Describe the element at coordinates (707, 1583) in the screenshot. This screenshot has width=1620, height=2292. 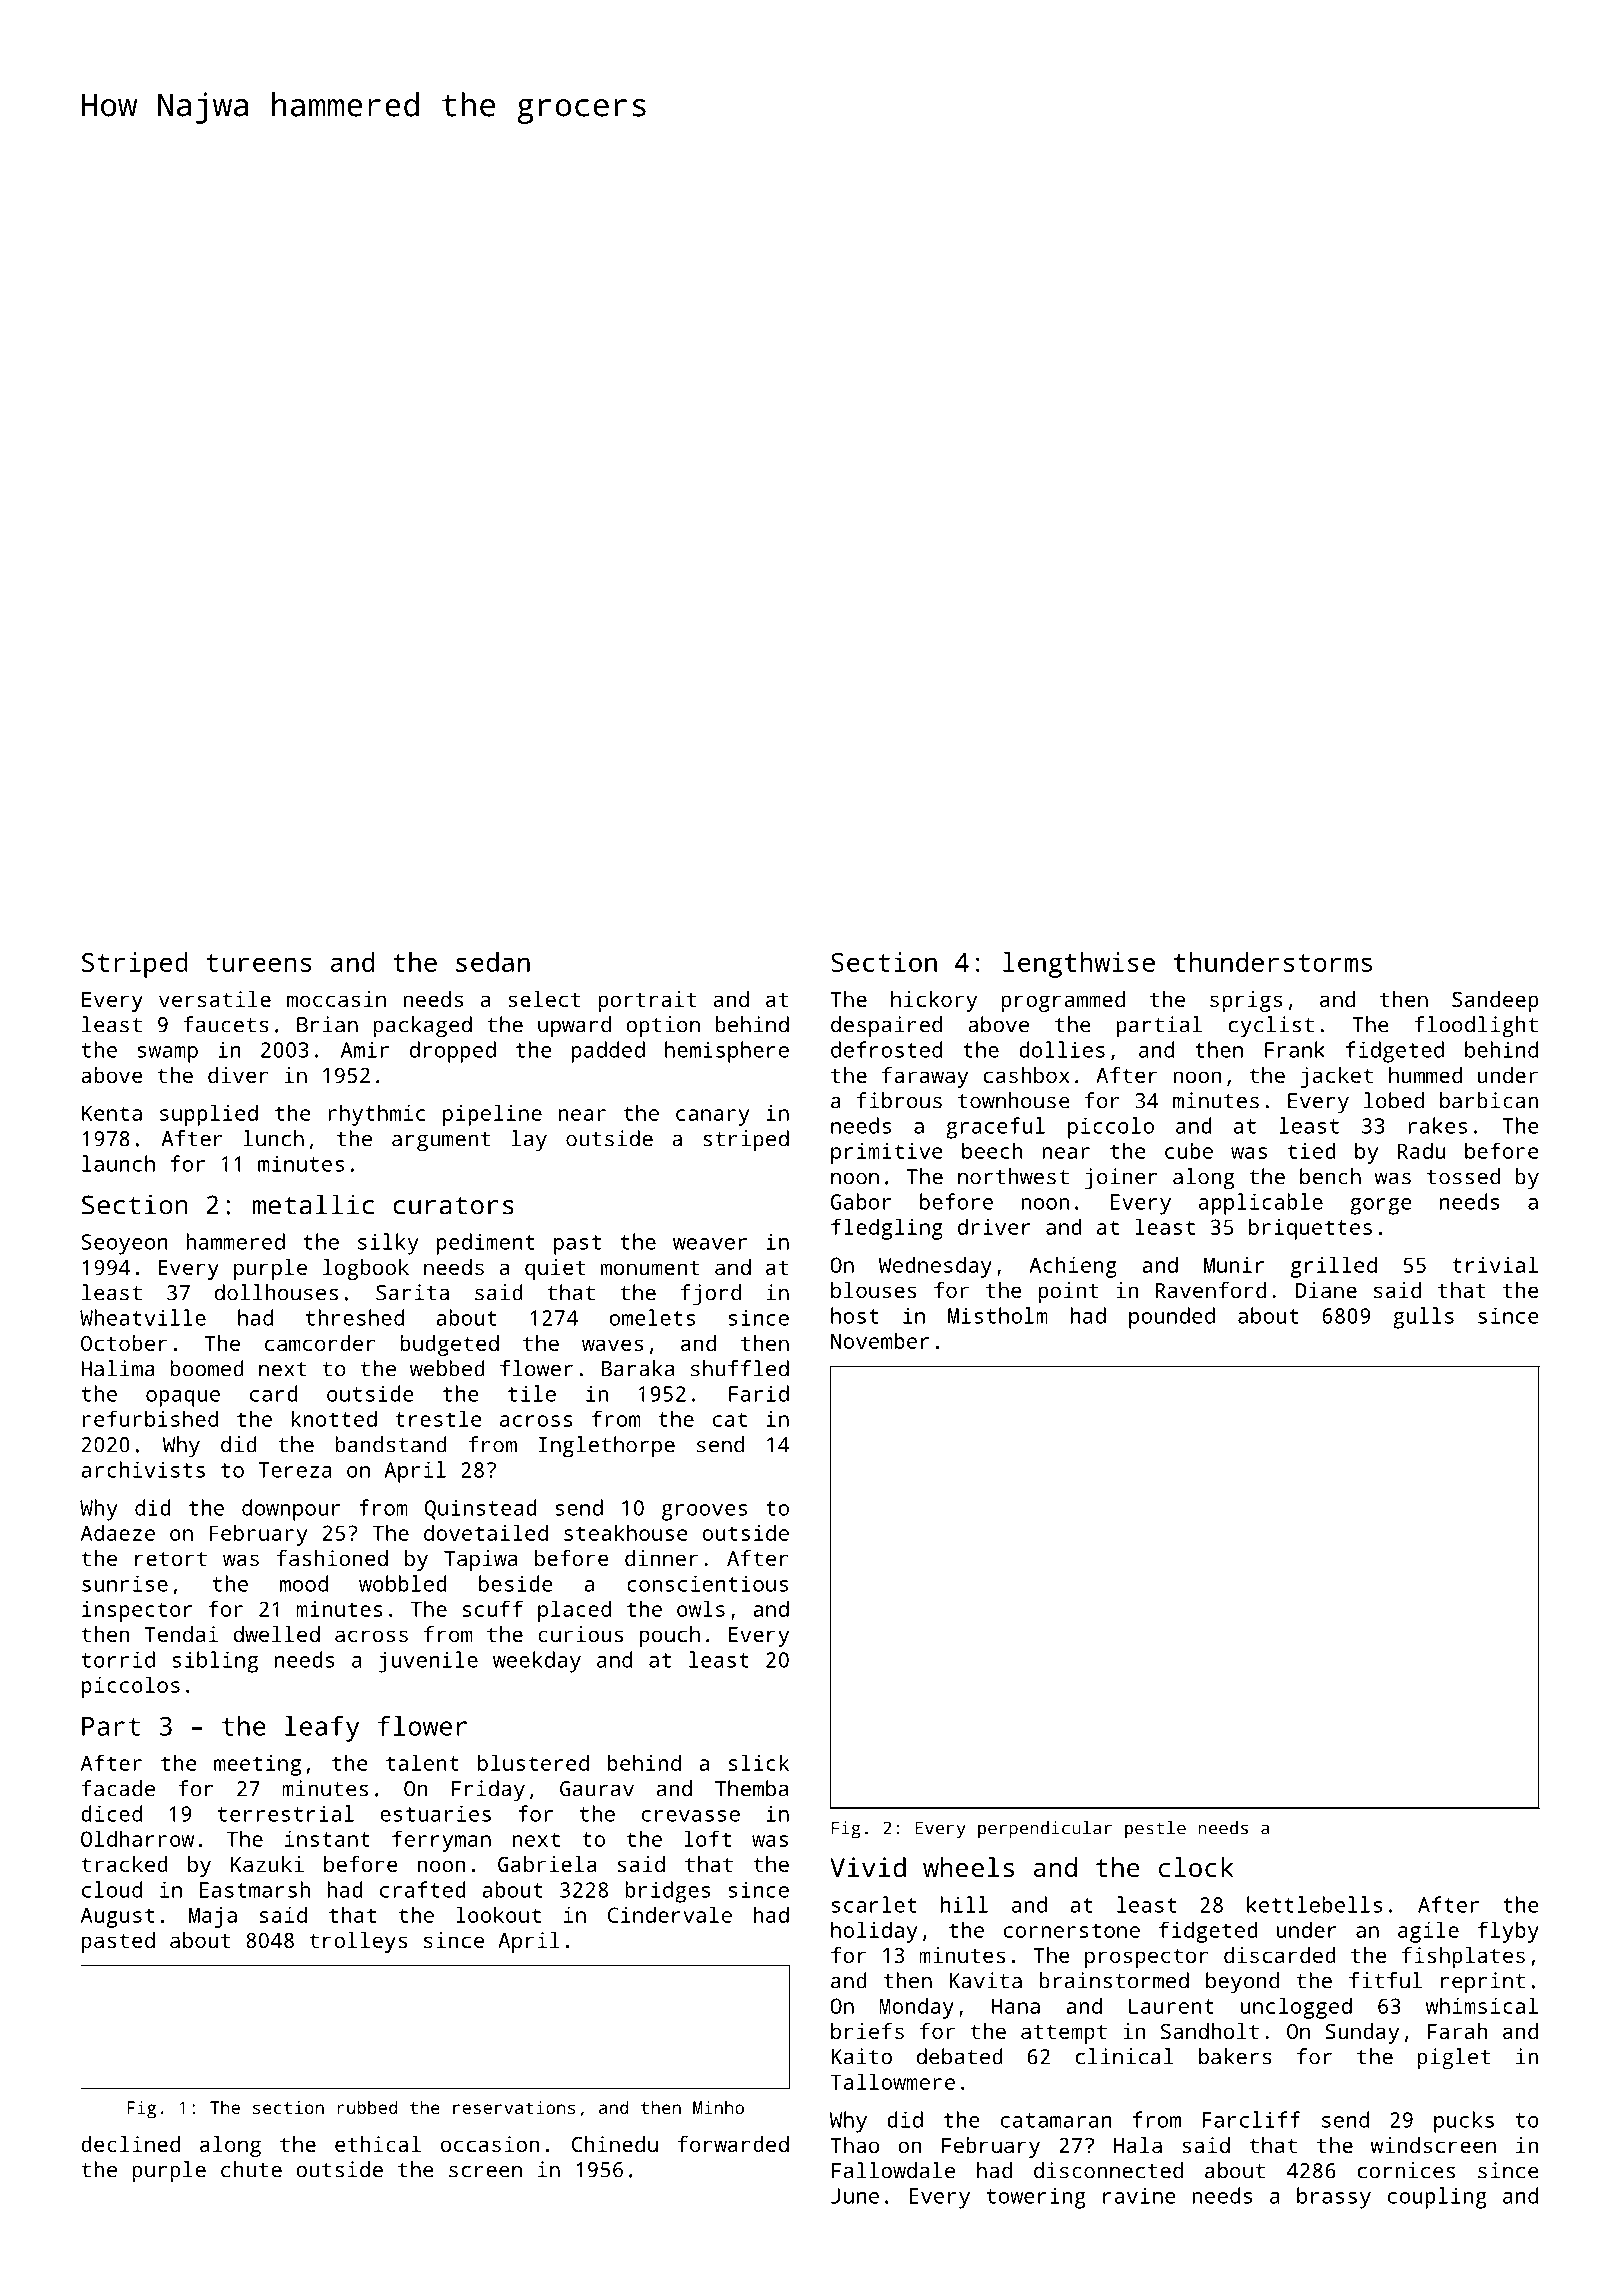
I see `conscientious` at that location.
